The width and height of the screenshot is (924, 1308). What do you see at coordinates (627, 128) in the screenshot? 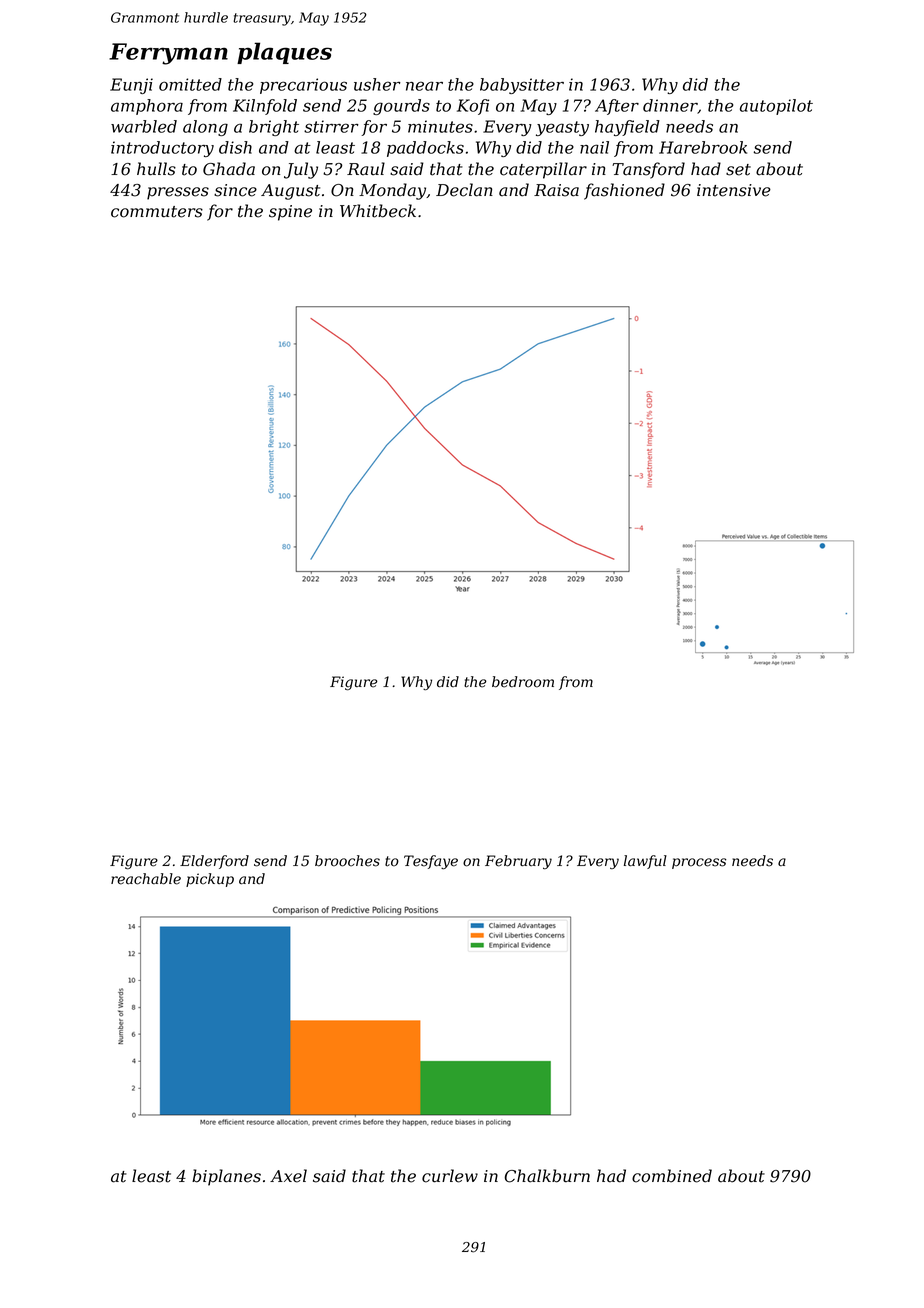
I see `hayfield` at bounding box center [627, 128].
